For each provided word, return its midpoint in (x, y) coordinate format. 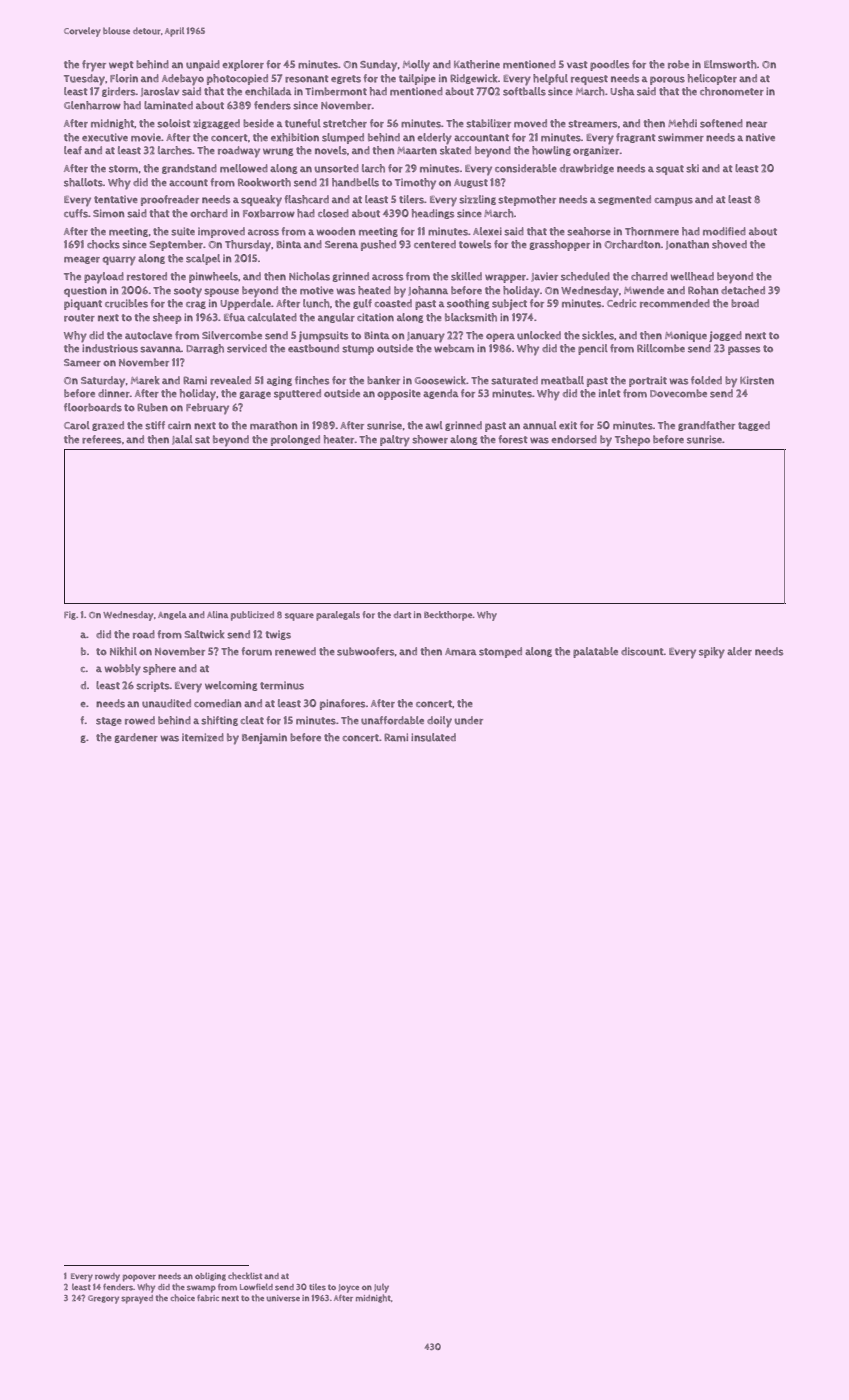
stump (358, 350)
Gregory (103, 1299)
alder (739, 651)
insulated (433, 737)
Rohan (703, 290)
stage (109, 721)
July (381, 1288)
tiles (317, 1287)
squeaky (261, 201)
